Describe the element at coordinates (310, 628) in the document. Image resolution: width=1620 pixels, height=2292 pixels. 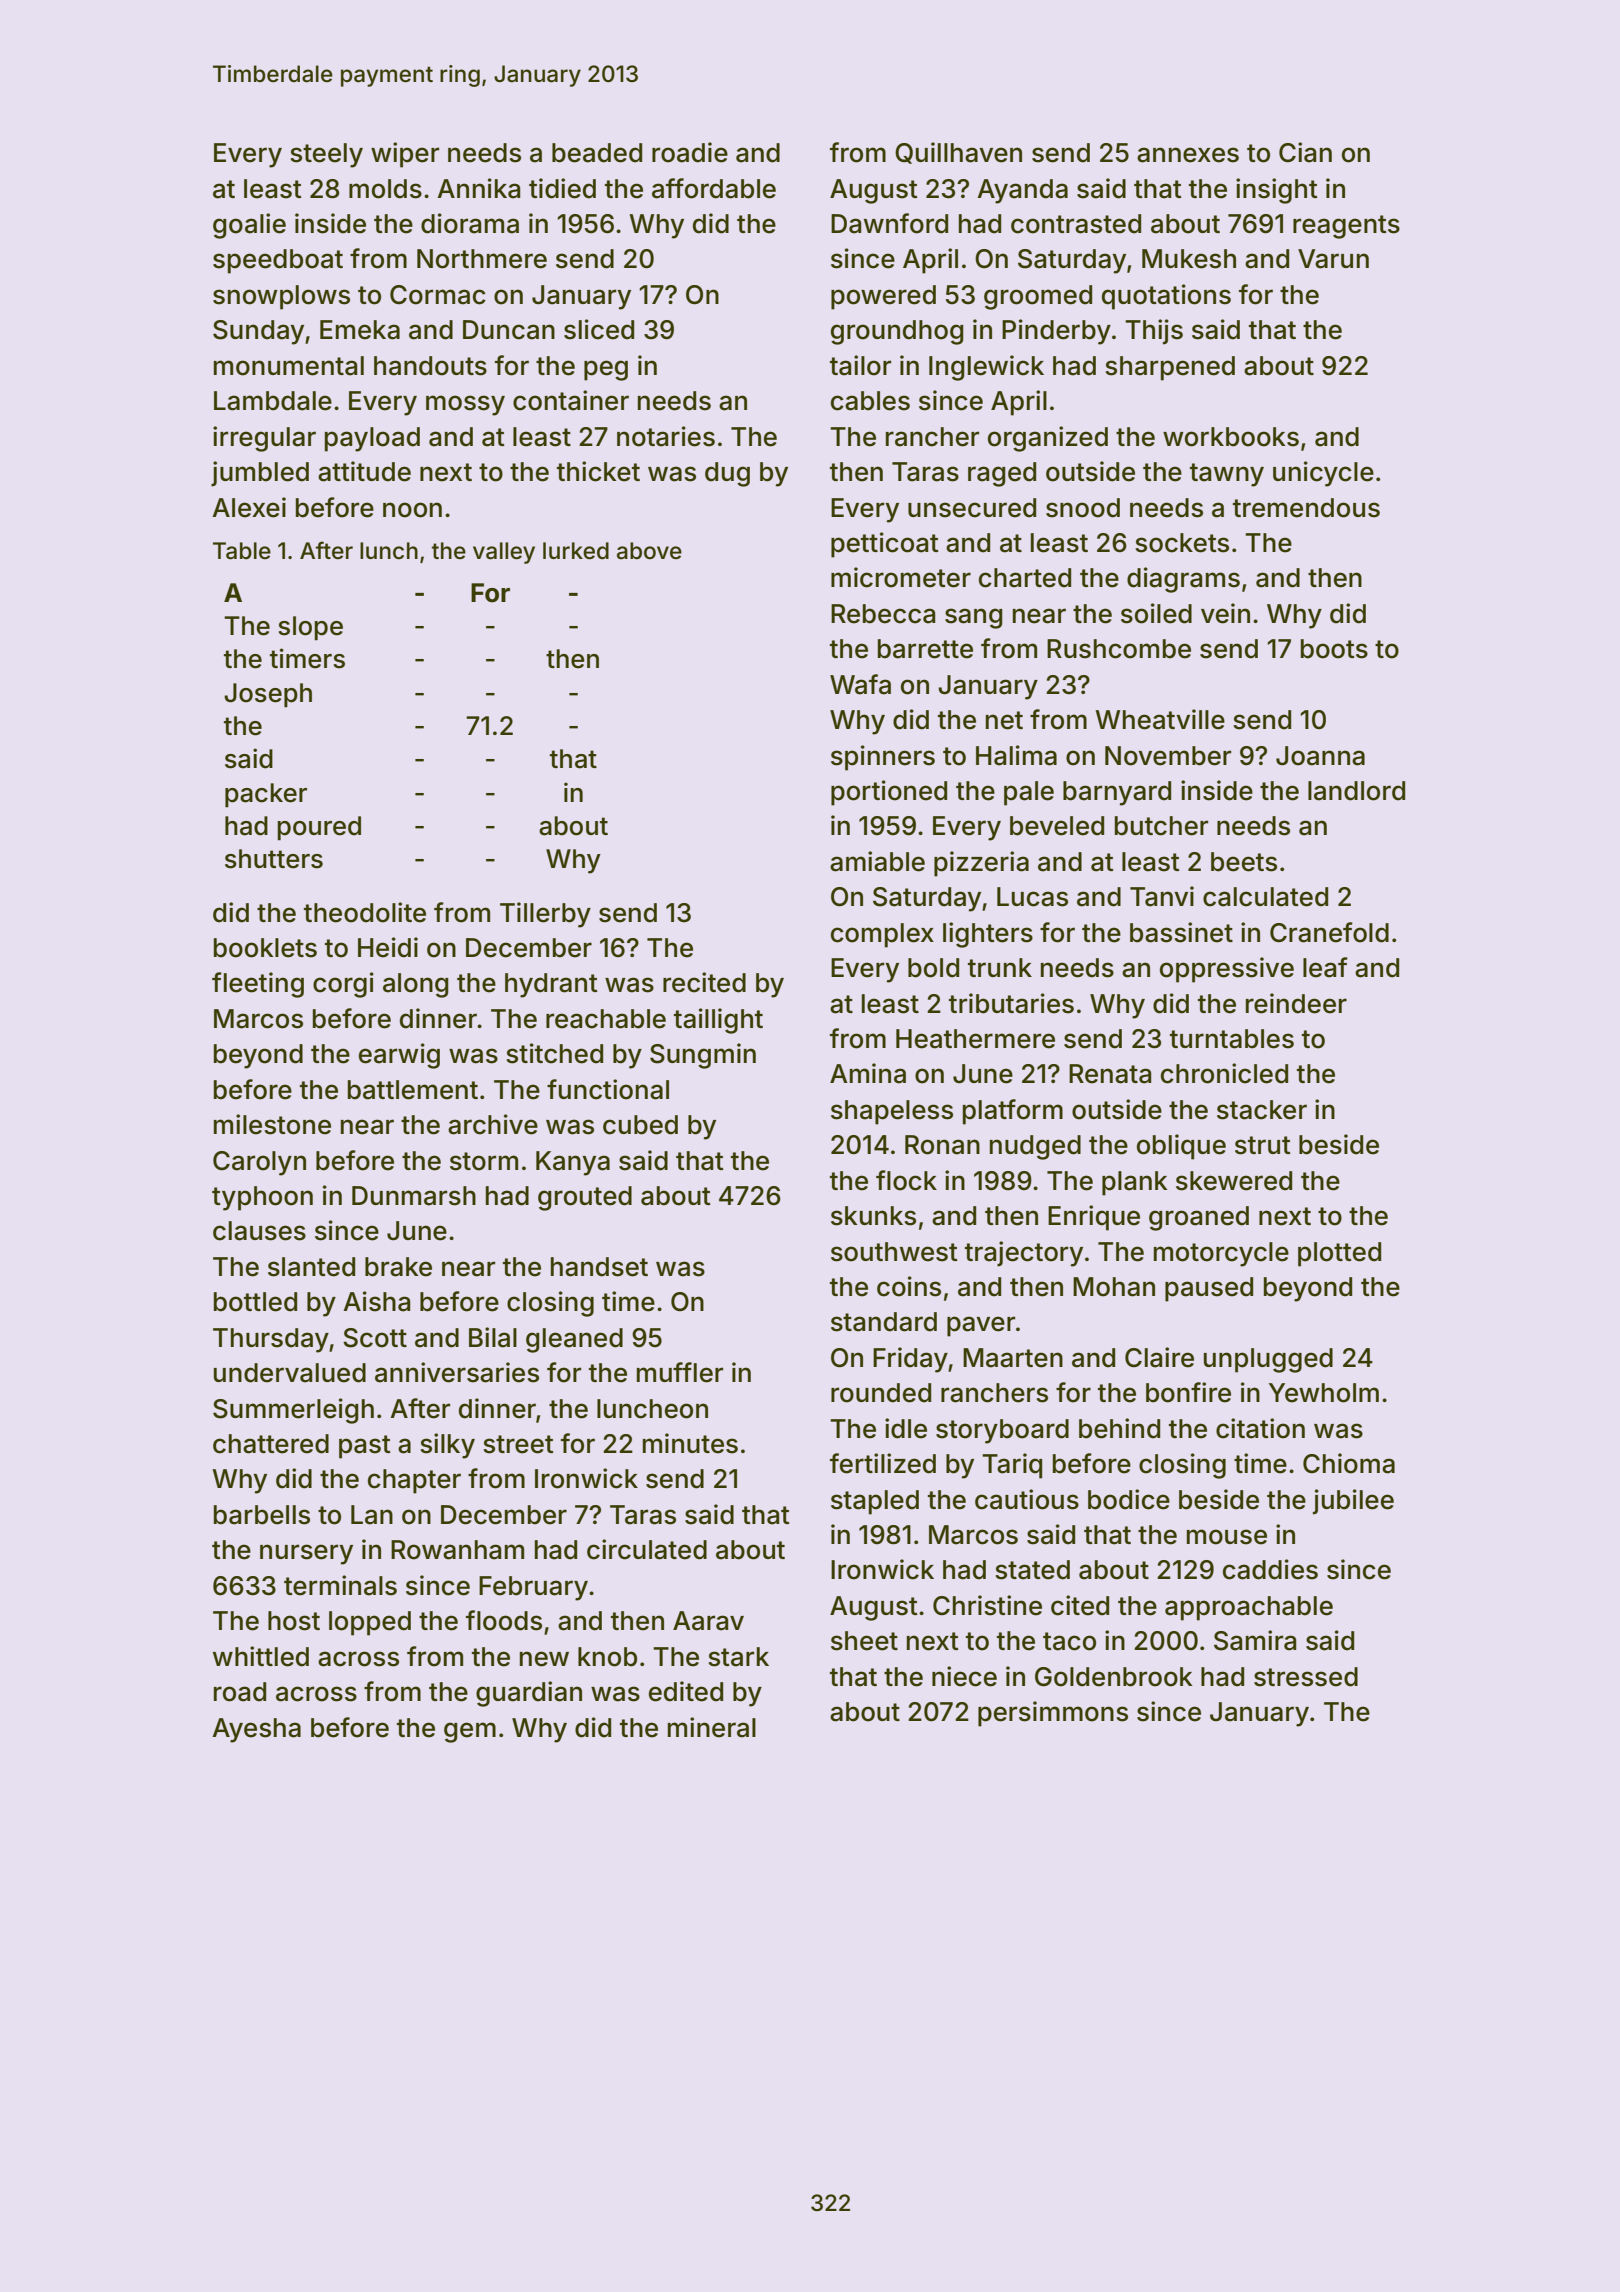
I see `slope` at that location.
